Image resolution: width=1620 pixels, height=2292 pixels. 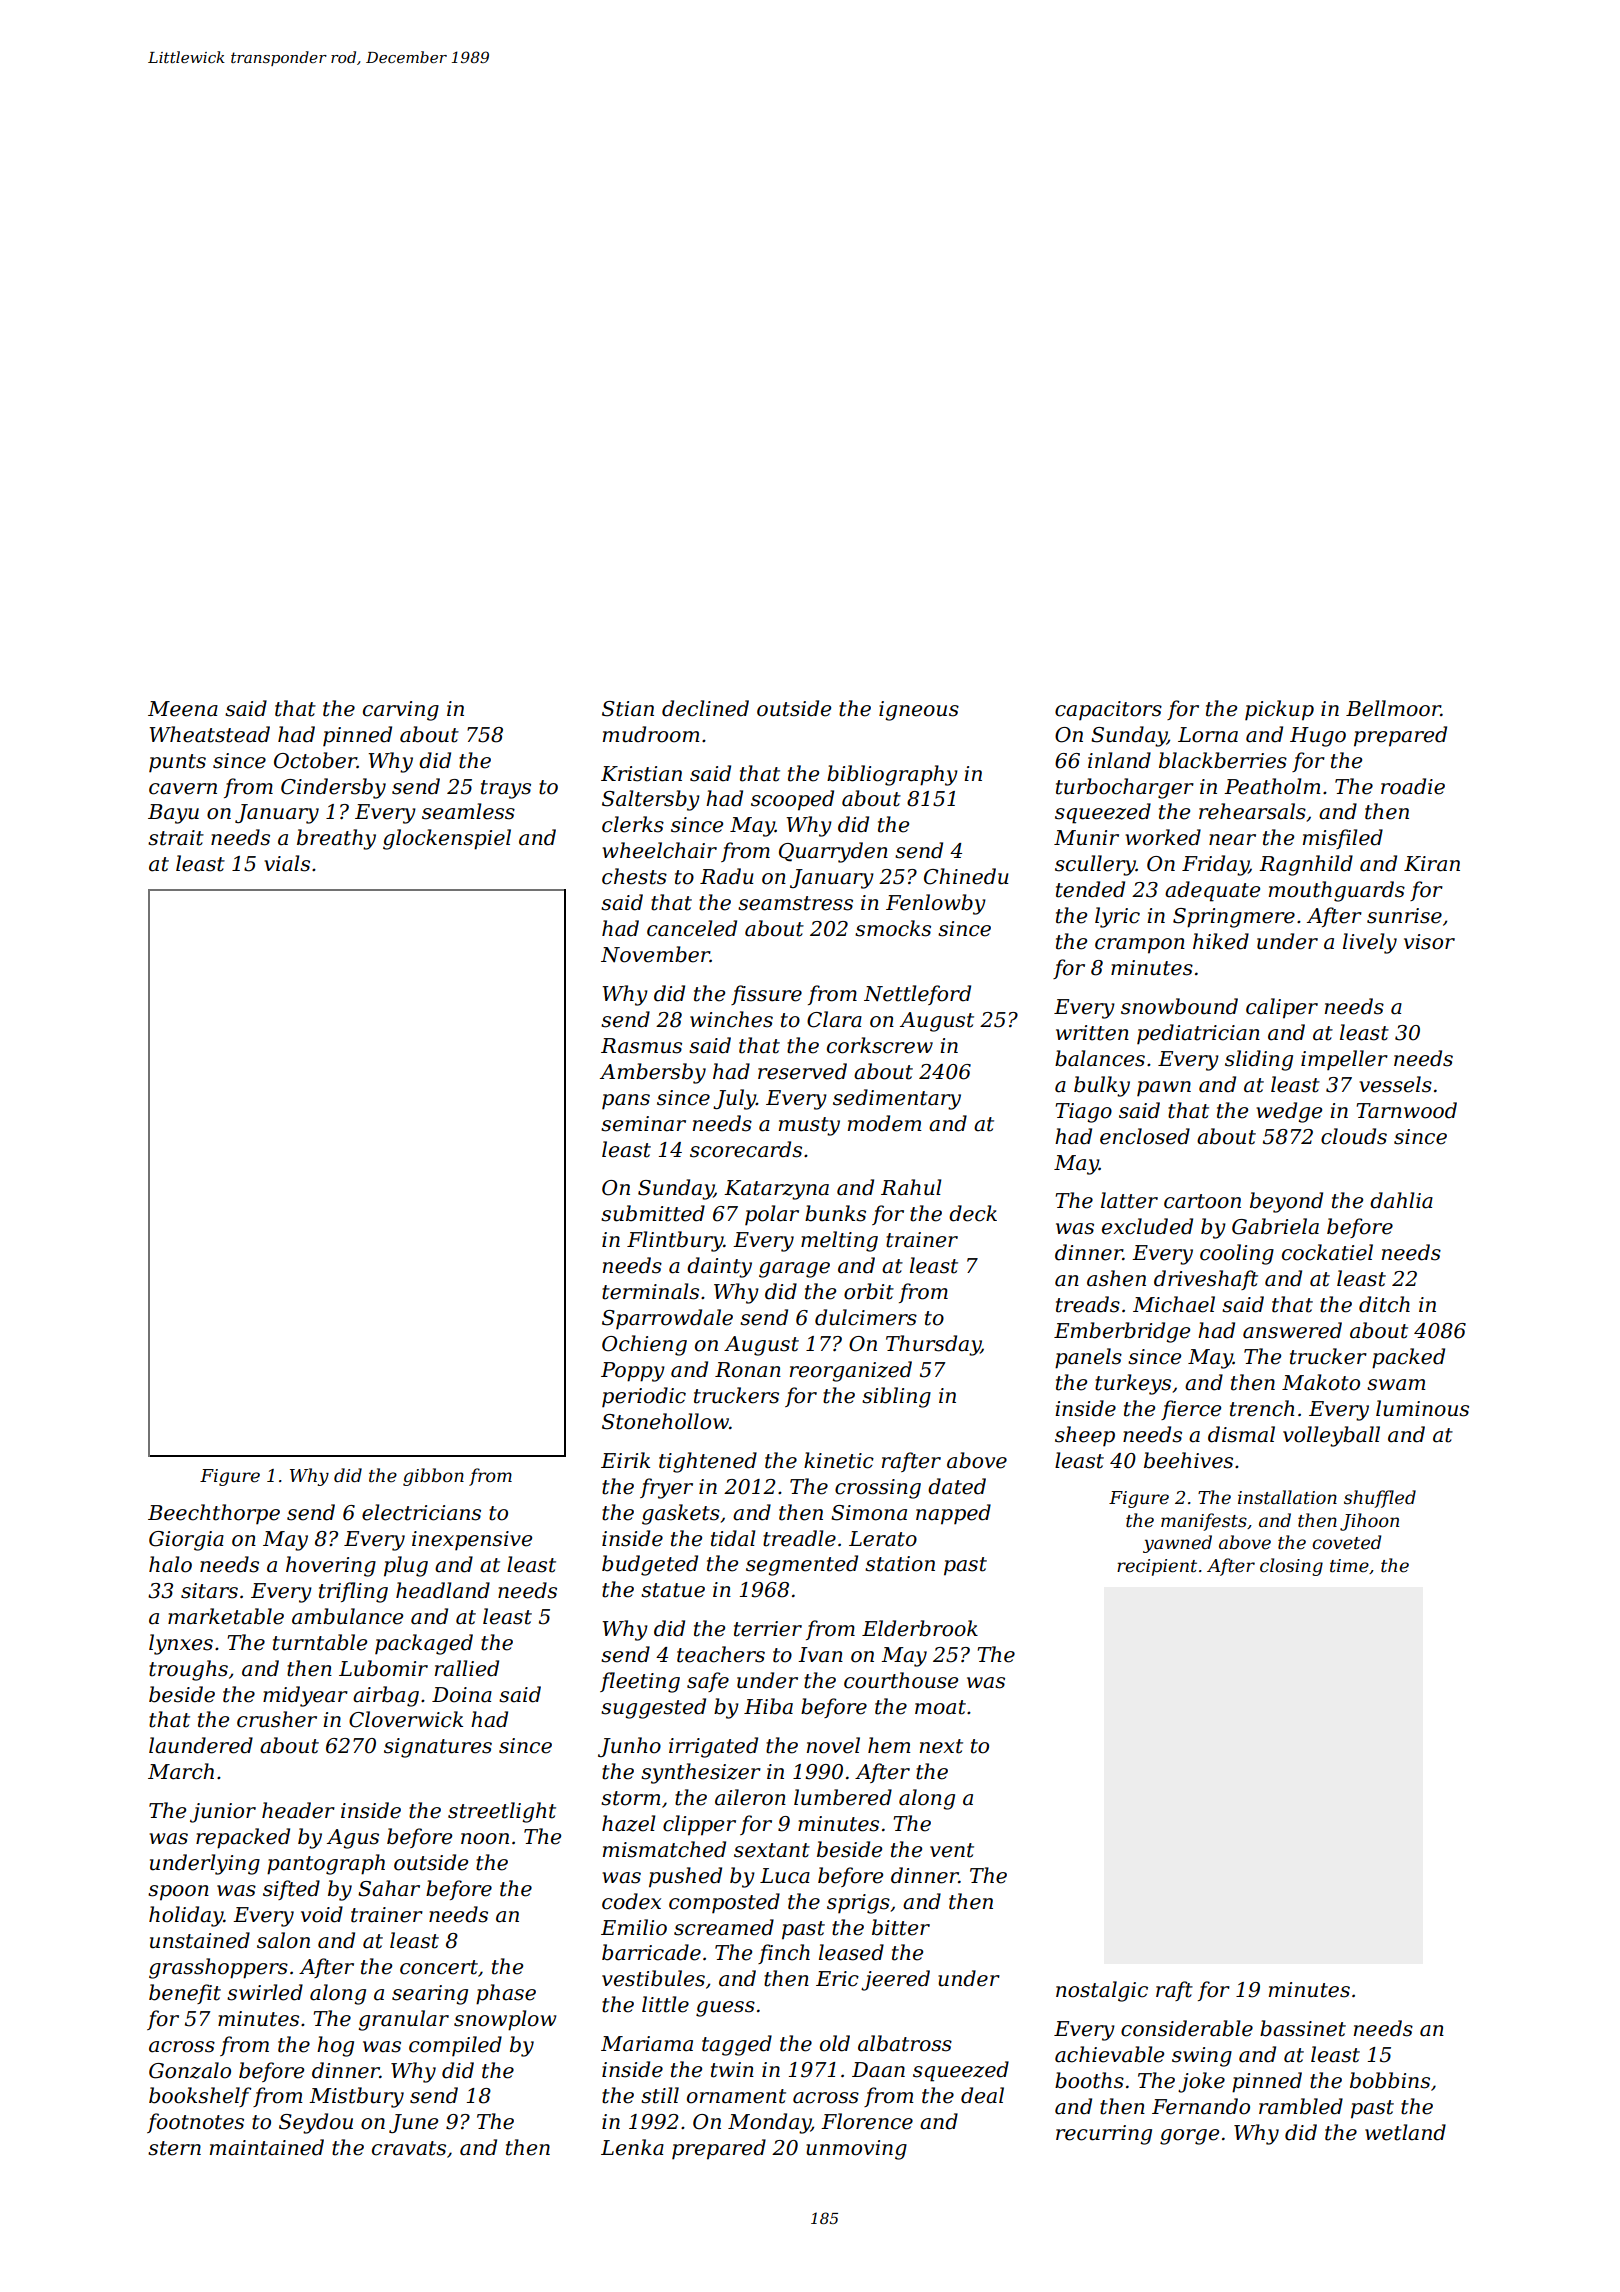 I want to click on submitted, so click(x=653, y=1213).
